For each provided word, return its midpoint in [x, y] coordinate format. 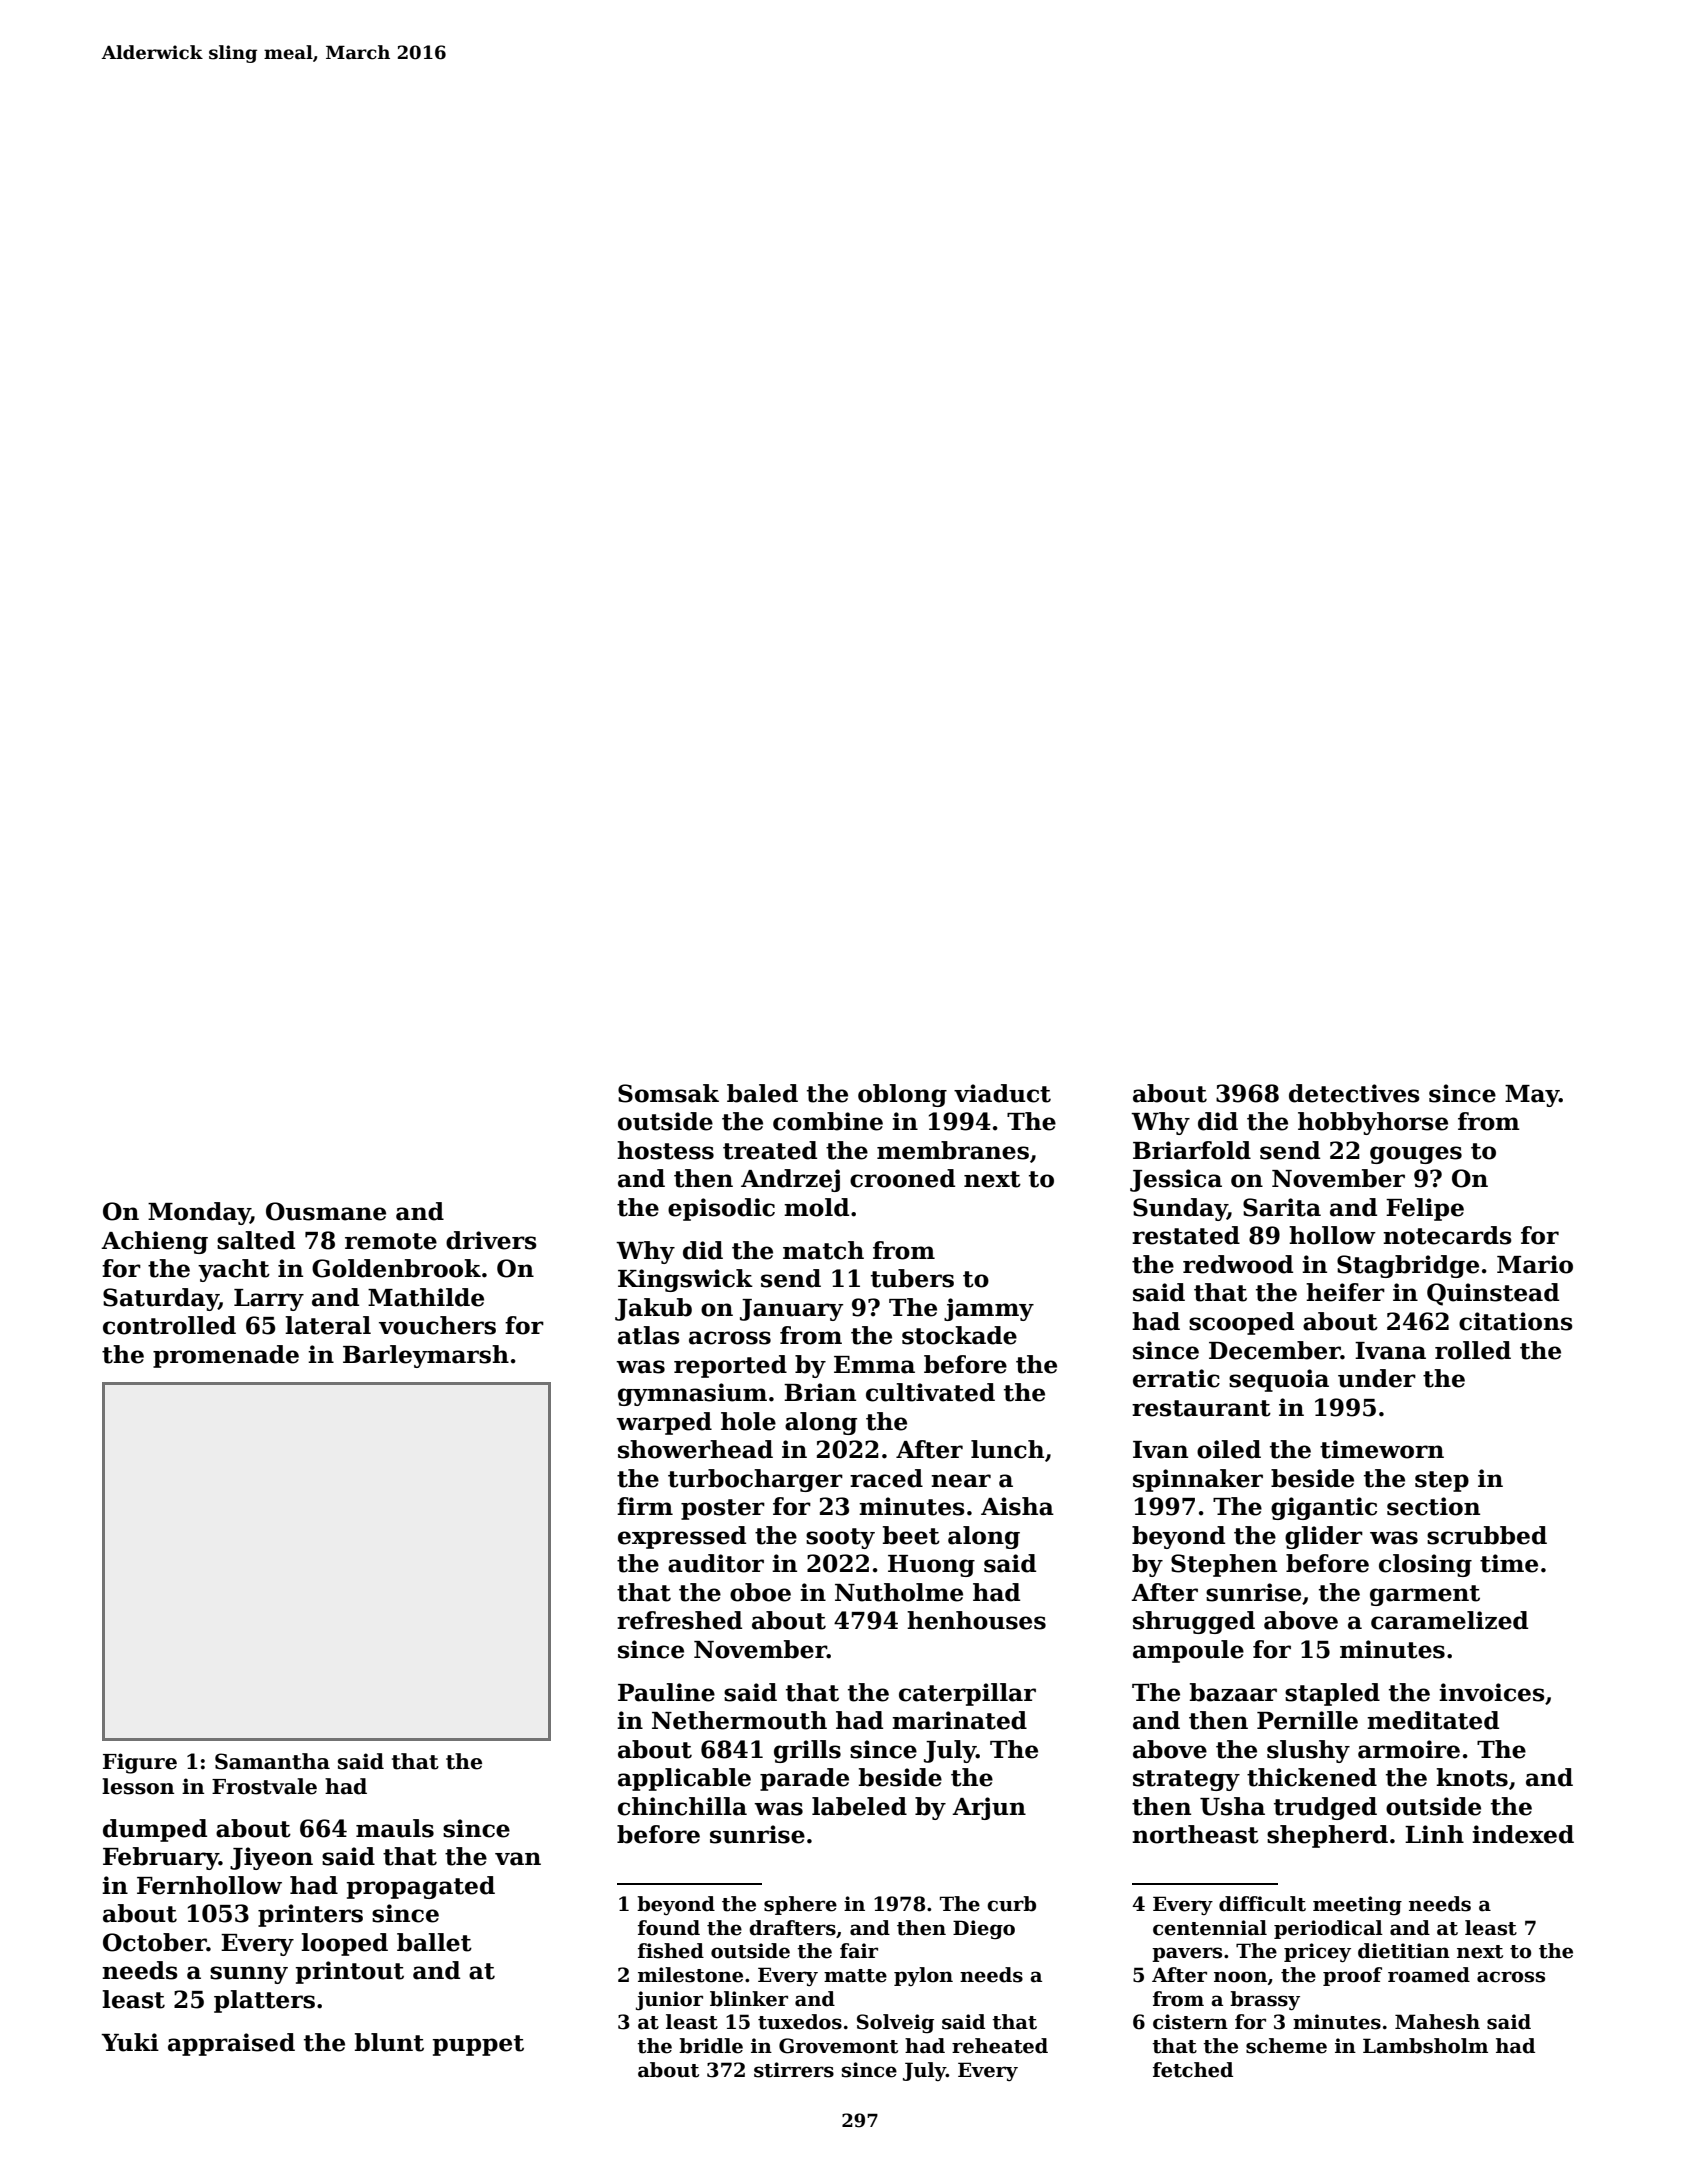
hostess [665, 1150]
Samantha [272, 1761]
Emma [874, 1365]
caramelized [1449, 1620]
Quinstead [1493, 1294]
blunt [389, 2042]
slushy [1308, 1751]
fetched [1193, 2070]
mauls [395, 1828]
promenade [226, 1356]
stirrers [794, 2070]
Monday [199, 1213]
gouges [1416, 1155]
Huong [931, 1566]
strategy [1186, 1780]
